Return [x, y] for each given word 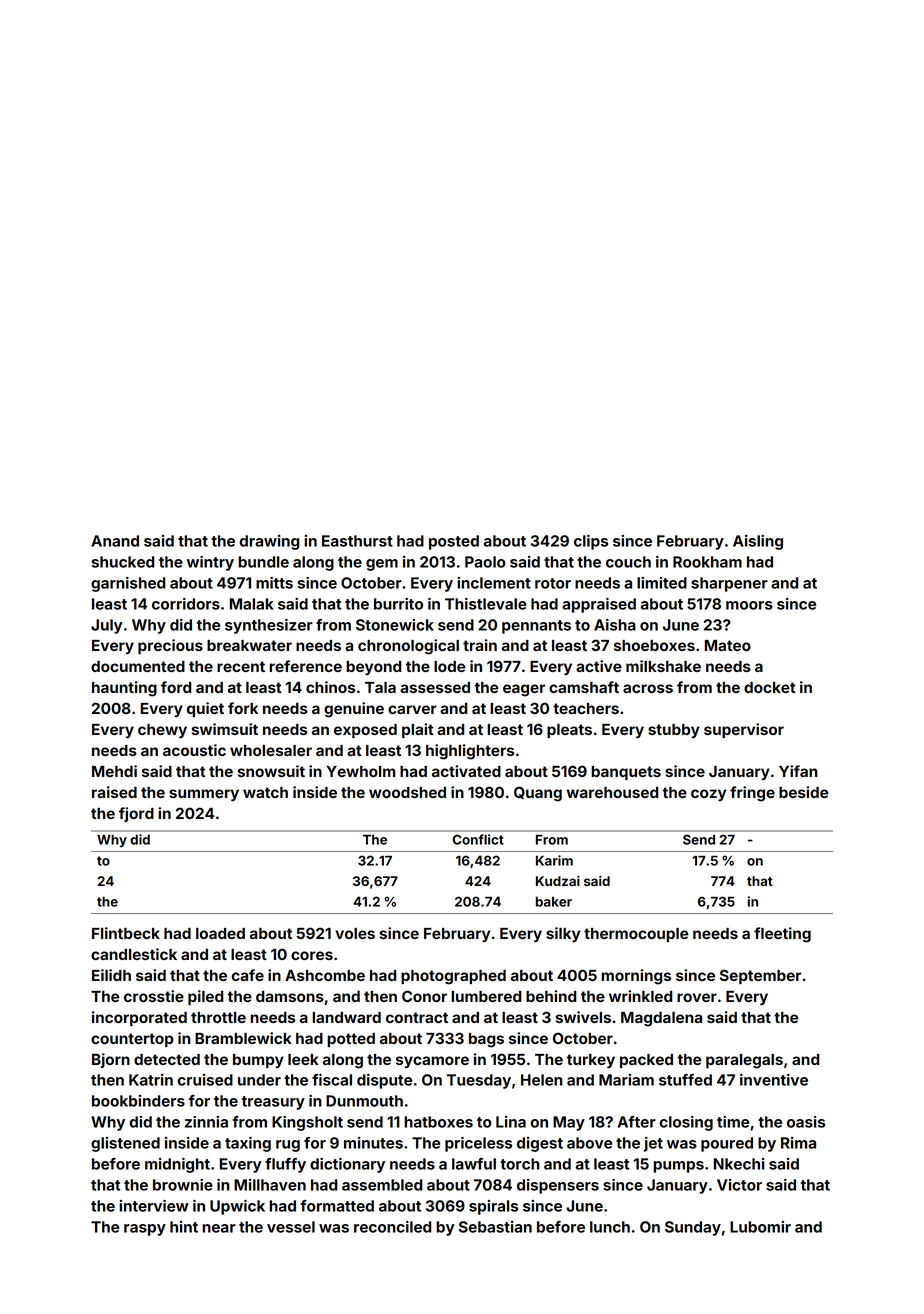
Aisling [758, 542]
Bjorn [111, 1060]
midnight [177, 1165]
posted [454, 542]
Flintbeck [126, 933]
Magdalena [661, 1019]
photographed [453, 977]
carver [412, 709]
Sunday [693, 1228]
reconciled [392, 1227]
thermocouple [636, 935]
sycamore [432, 1062]
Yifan [798, 771]
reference [305, 666]
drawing [269, 542]
